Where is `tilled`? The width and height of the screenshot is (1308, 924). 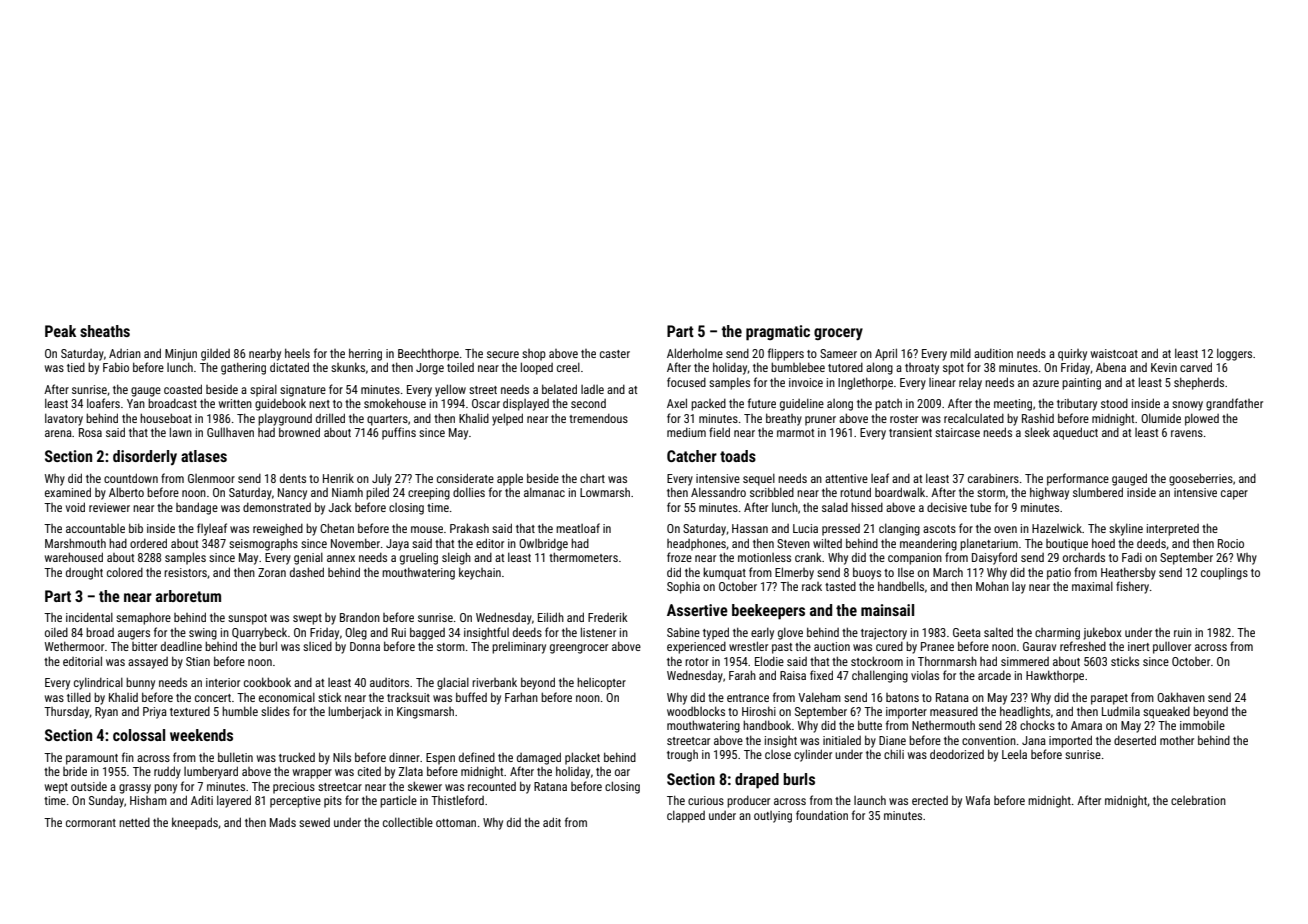 tilled is located at coordinates (79, 697).
